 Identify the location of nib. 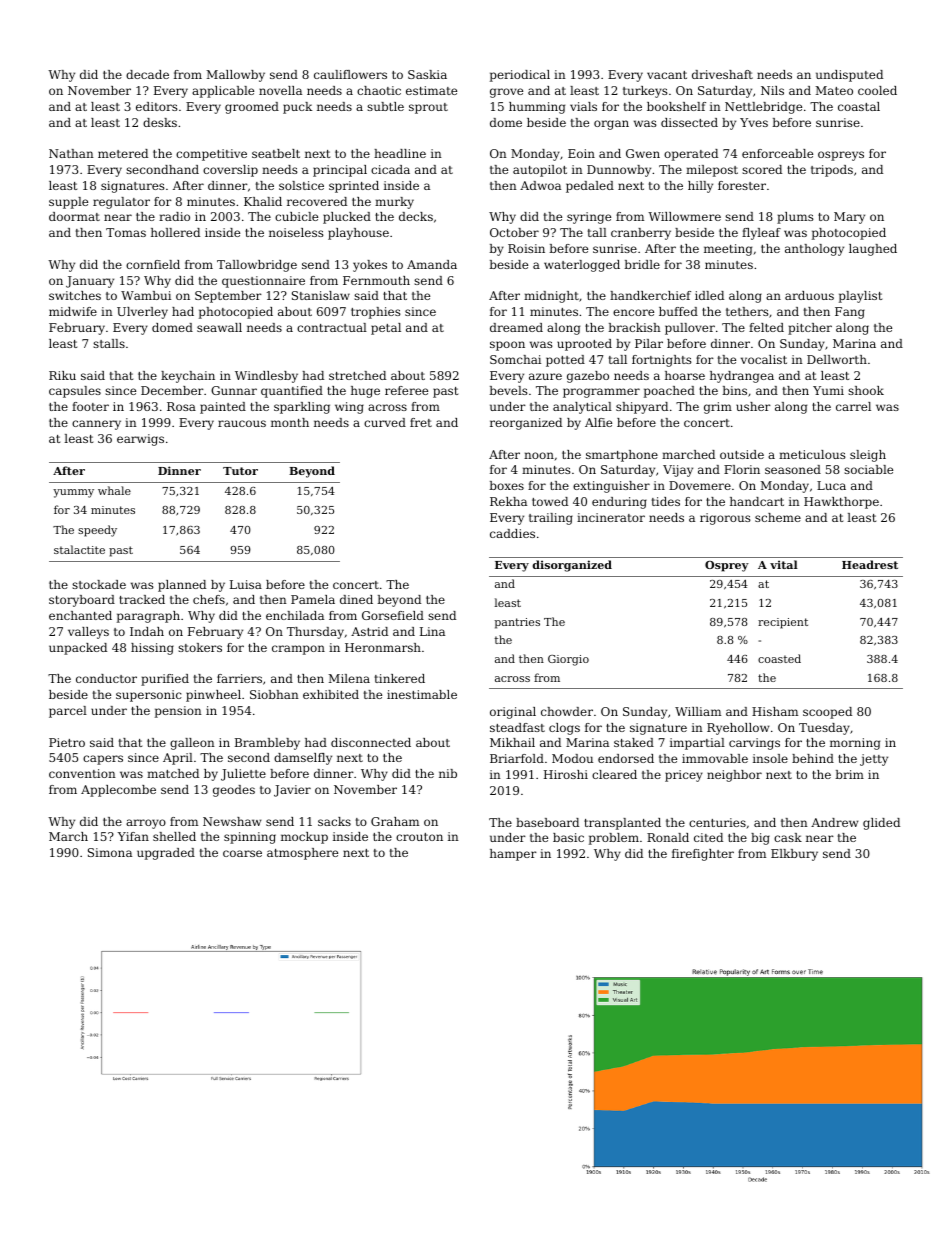
(448, 773).
